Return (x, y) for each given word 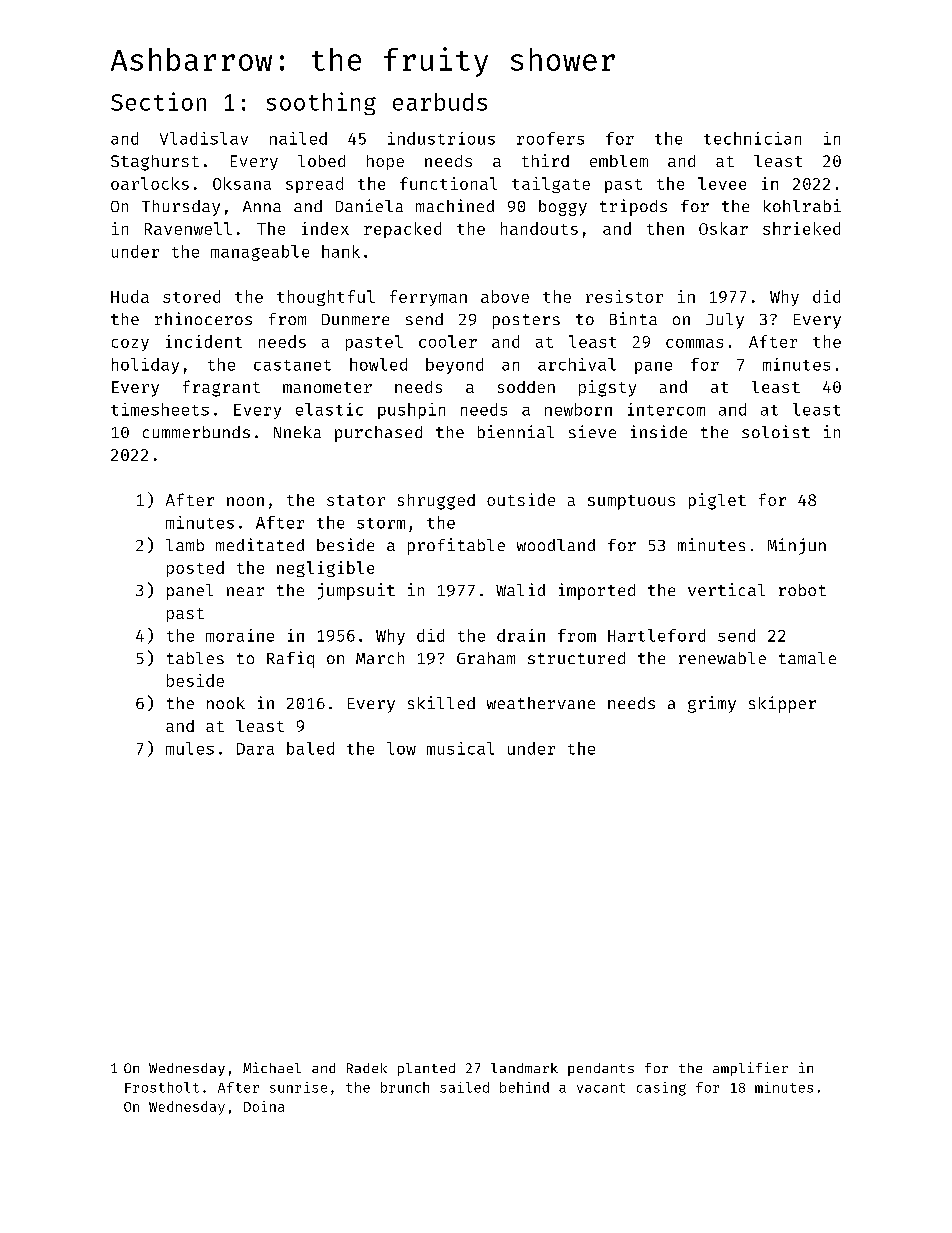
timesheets (160, 409)
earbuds (440, 102)
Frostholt (162, 1087)
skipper (782, 704)
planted (426, 1069)
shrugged (436, 502)
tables (195, 658)
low (401, 748)
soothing (321, 103)
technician (752, 138)
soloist (776, 431)
